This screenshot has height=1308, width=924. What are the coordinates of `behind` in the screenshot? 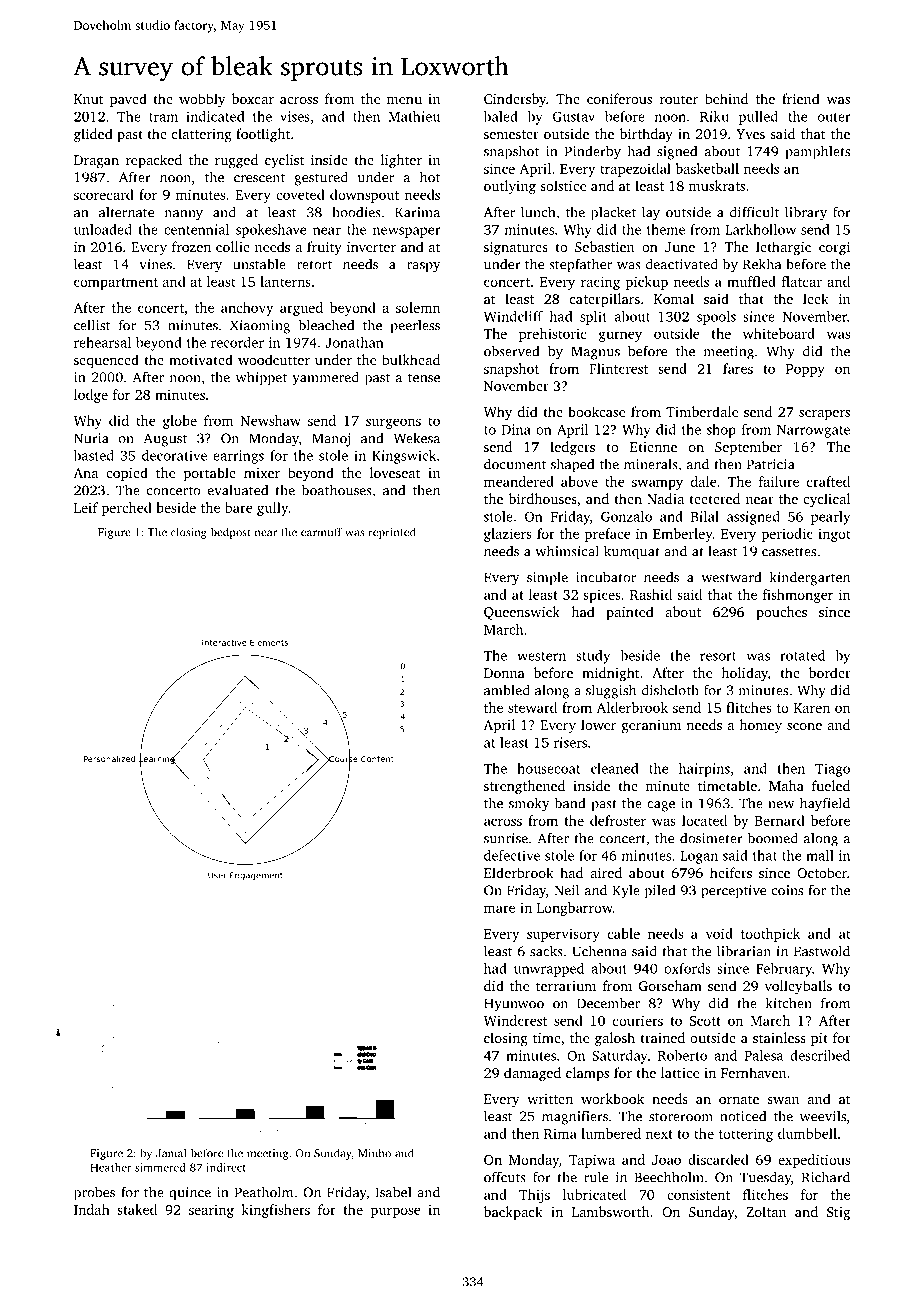 It's located at (726, 98).
